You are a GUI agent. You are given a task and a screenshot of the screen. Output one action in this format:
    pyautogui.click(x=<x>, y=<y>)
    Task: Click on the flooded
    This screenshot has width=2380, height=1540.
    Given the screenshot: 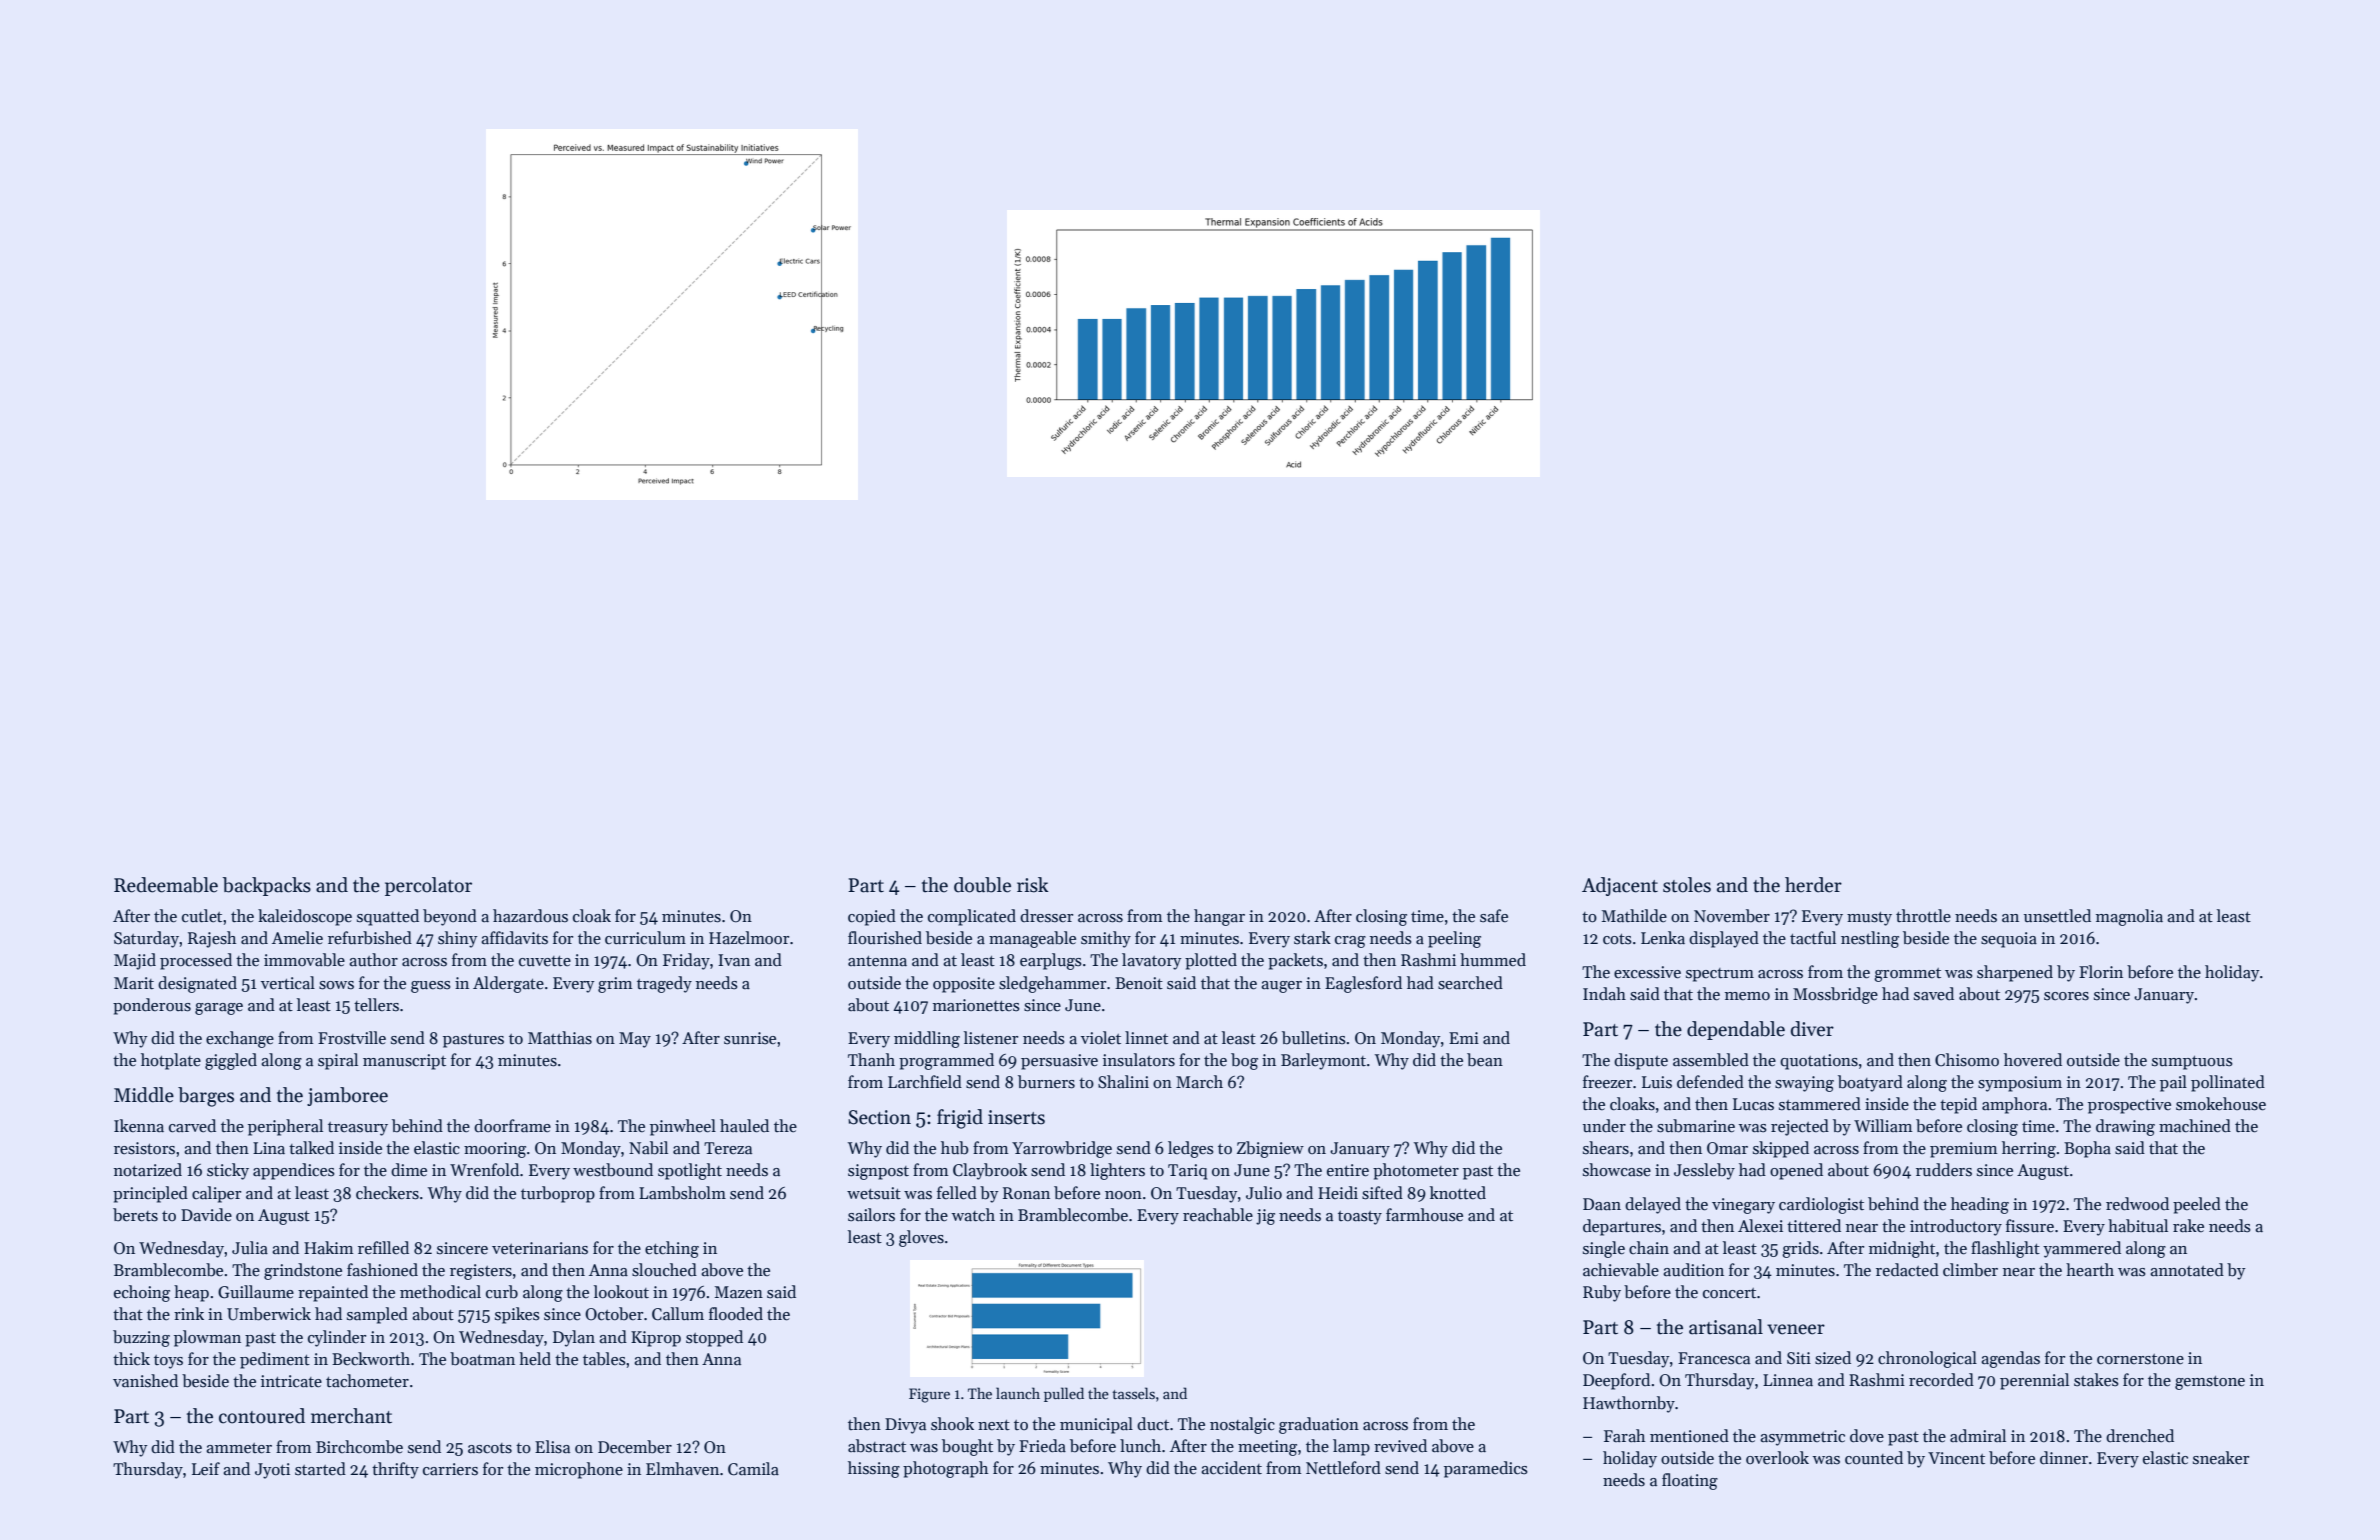 What is the action you would take?
    pyautogui.click(x=736, y=1314)
